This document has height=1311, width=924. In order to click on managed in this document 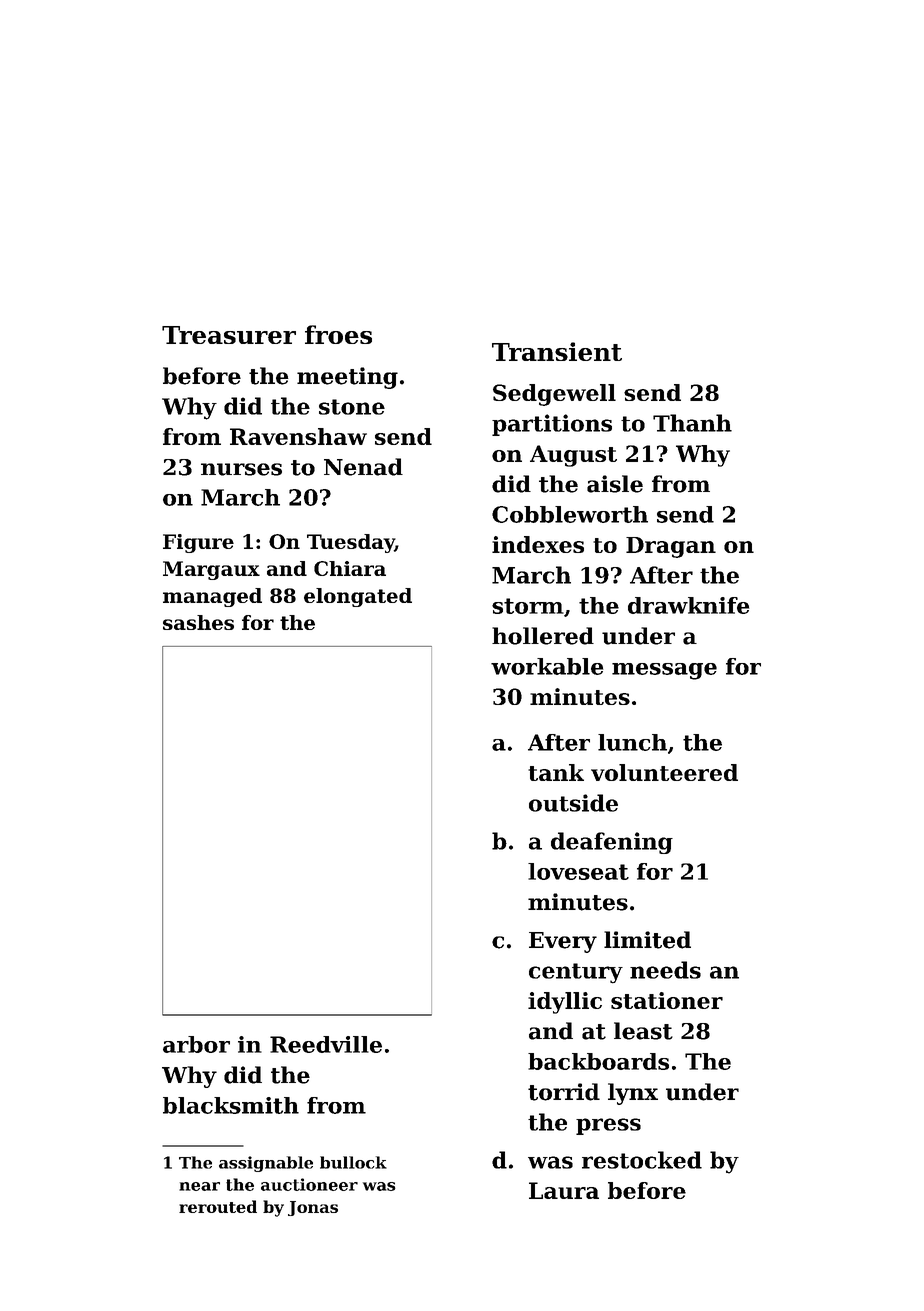, I will do `click(212, 597)`.
